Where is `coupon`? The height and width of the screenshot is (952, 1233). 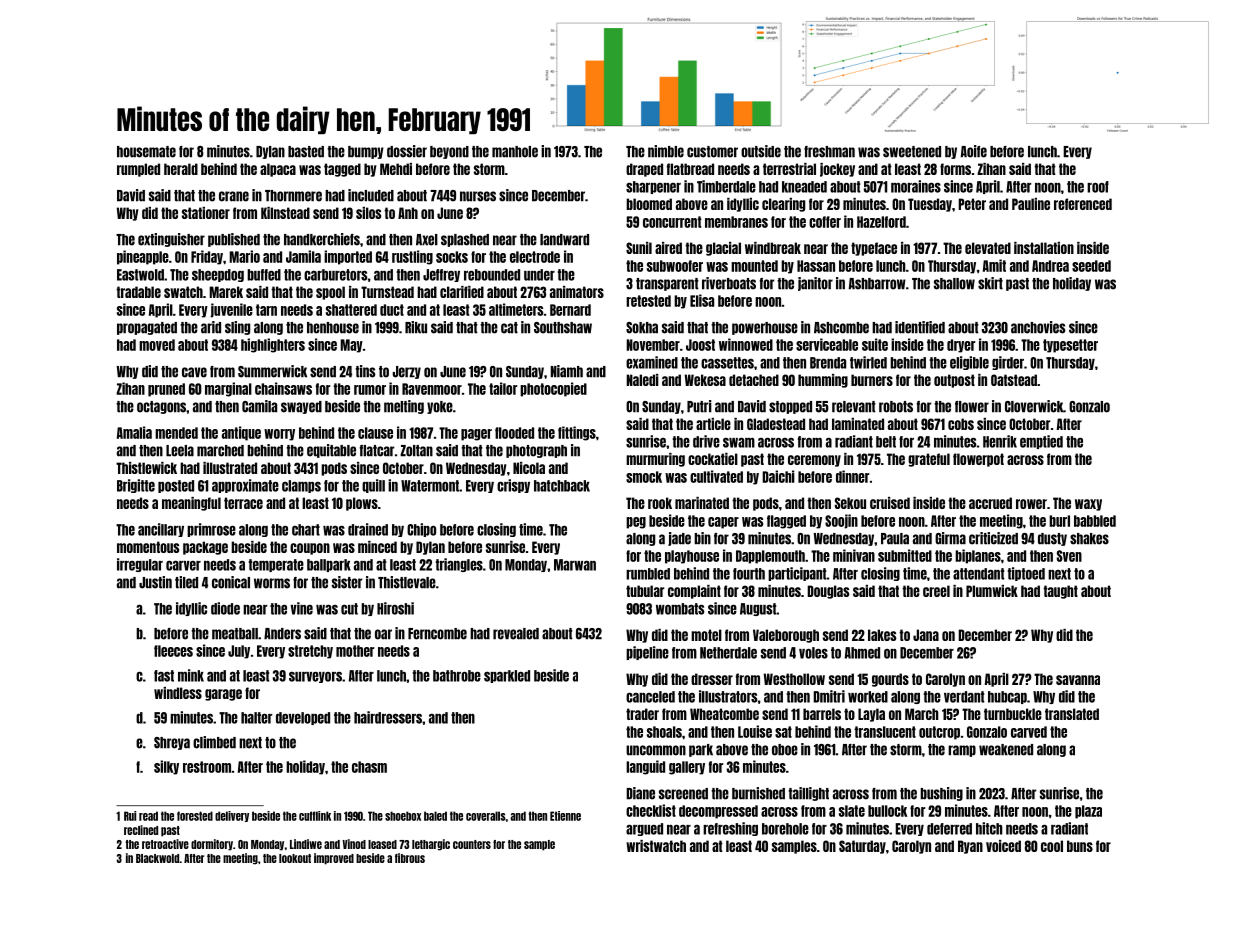
coupon is located at coordinates (310, 549).
